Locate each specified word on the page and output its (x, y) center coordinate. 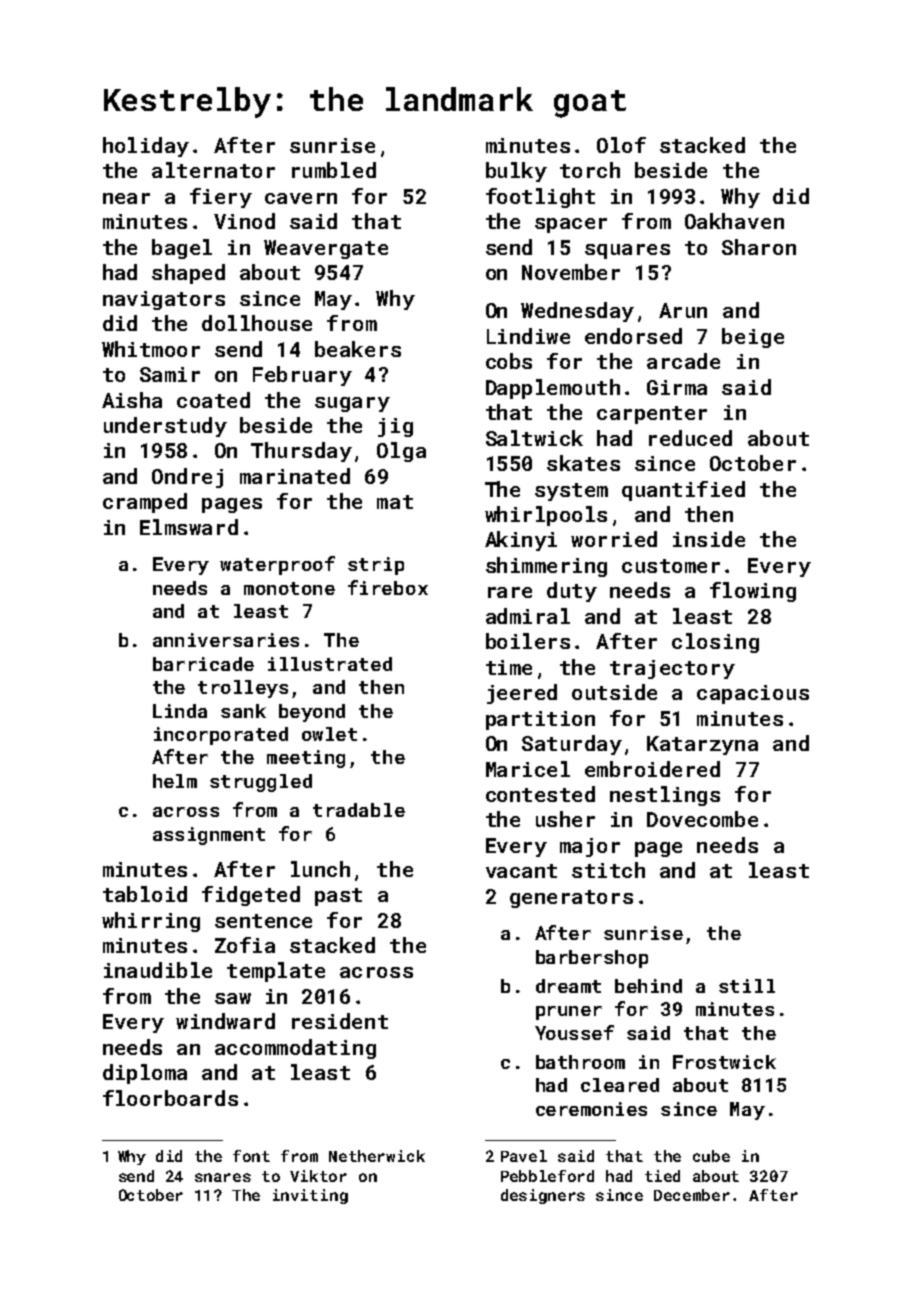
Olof (621, 145)
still (747, 986)
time (509, 667)
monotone (289, 588)
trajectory (672, 669)
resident (340, 1021)
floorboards (170, 1098)
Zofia (245, 945)
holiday (146, 147)
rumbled (334, 170)
